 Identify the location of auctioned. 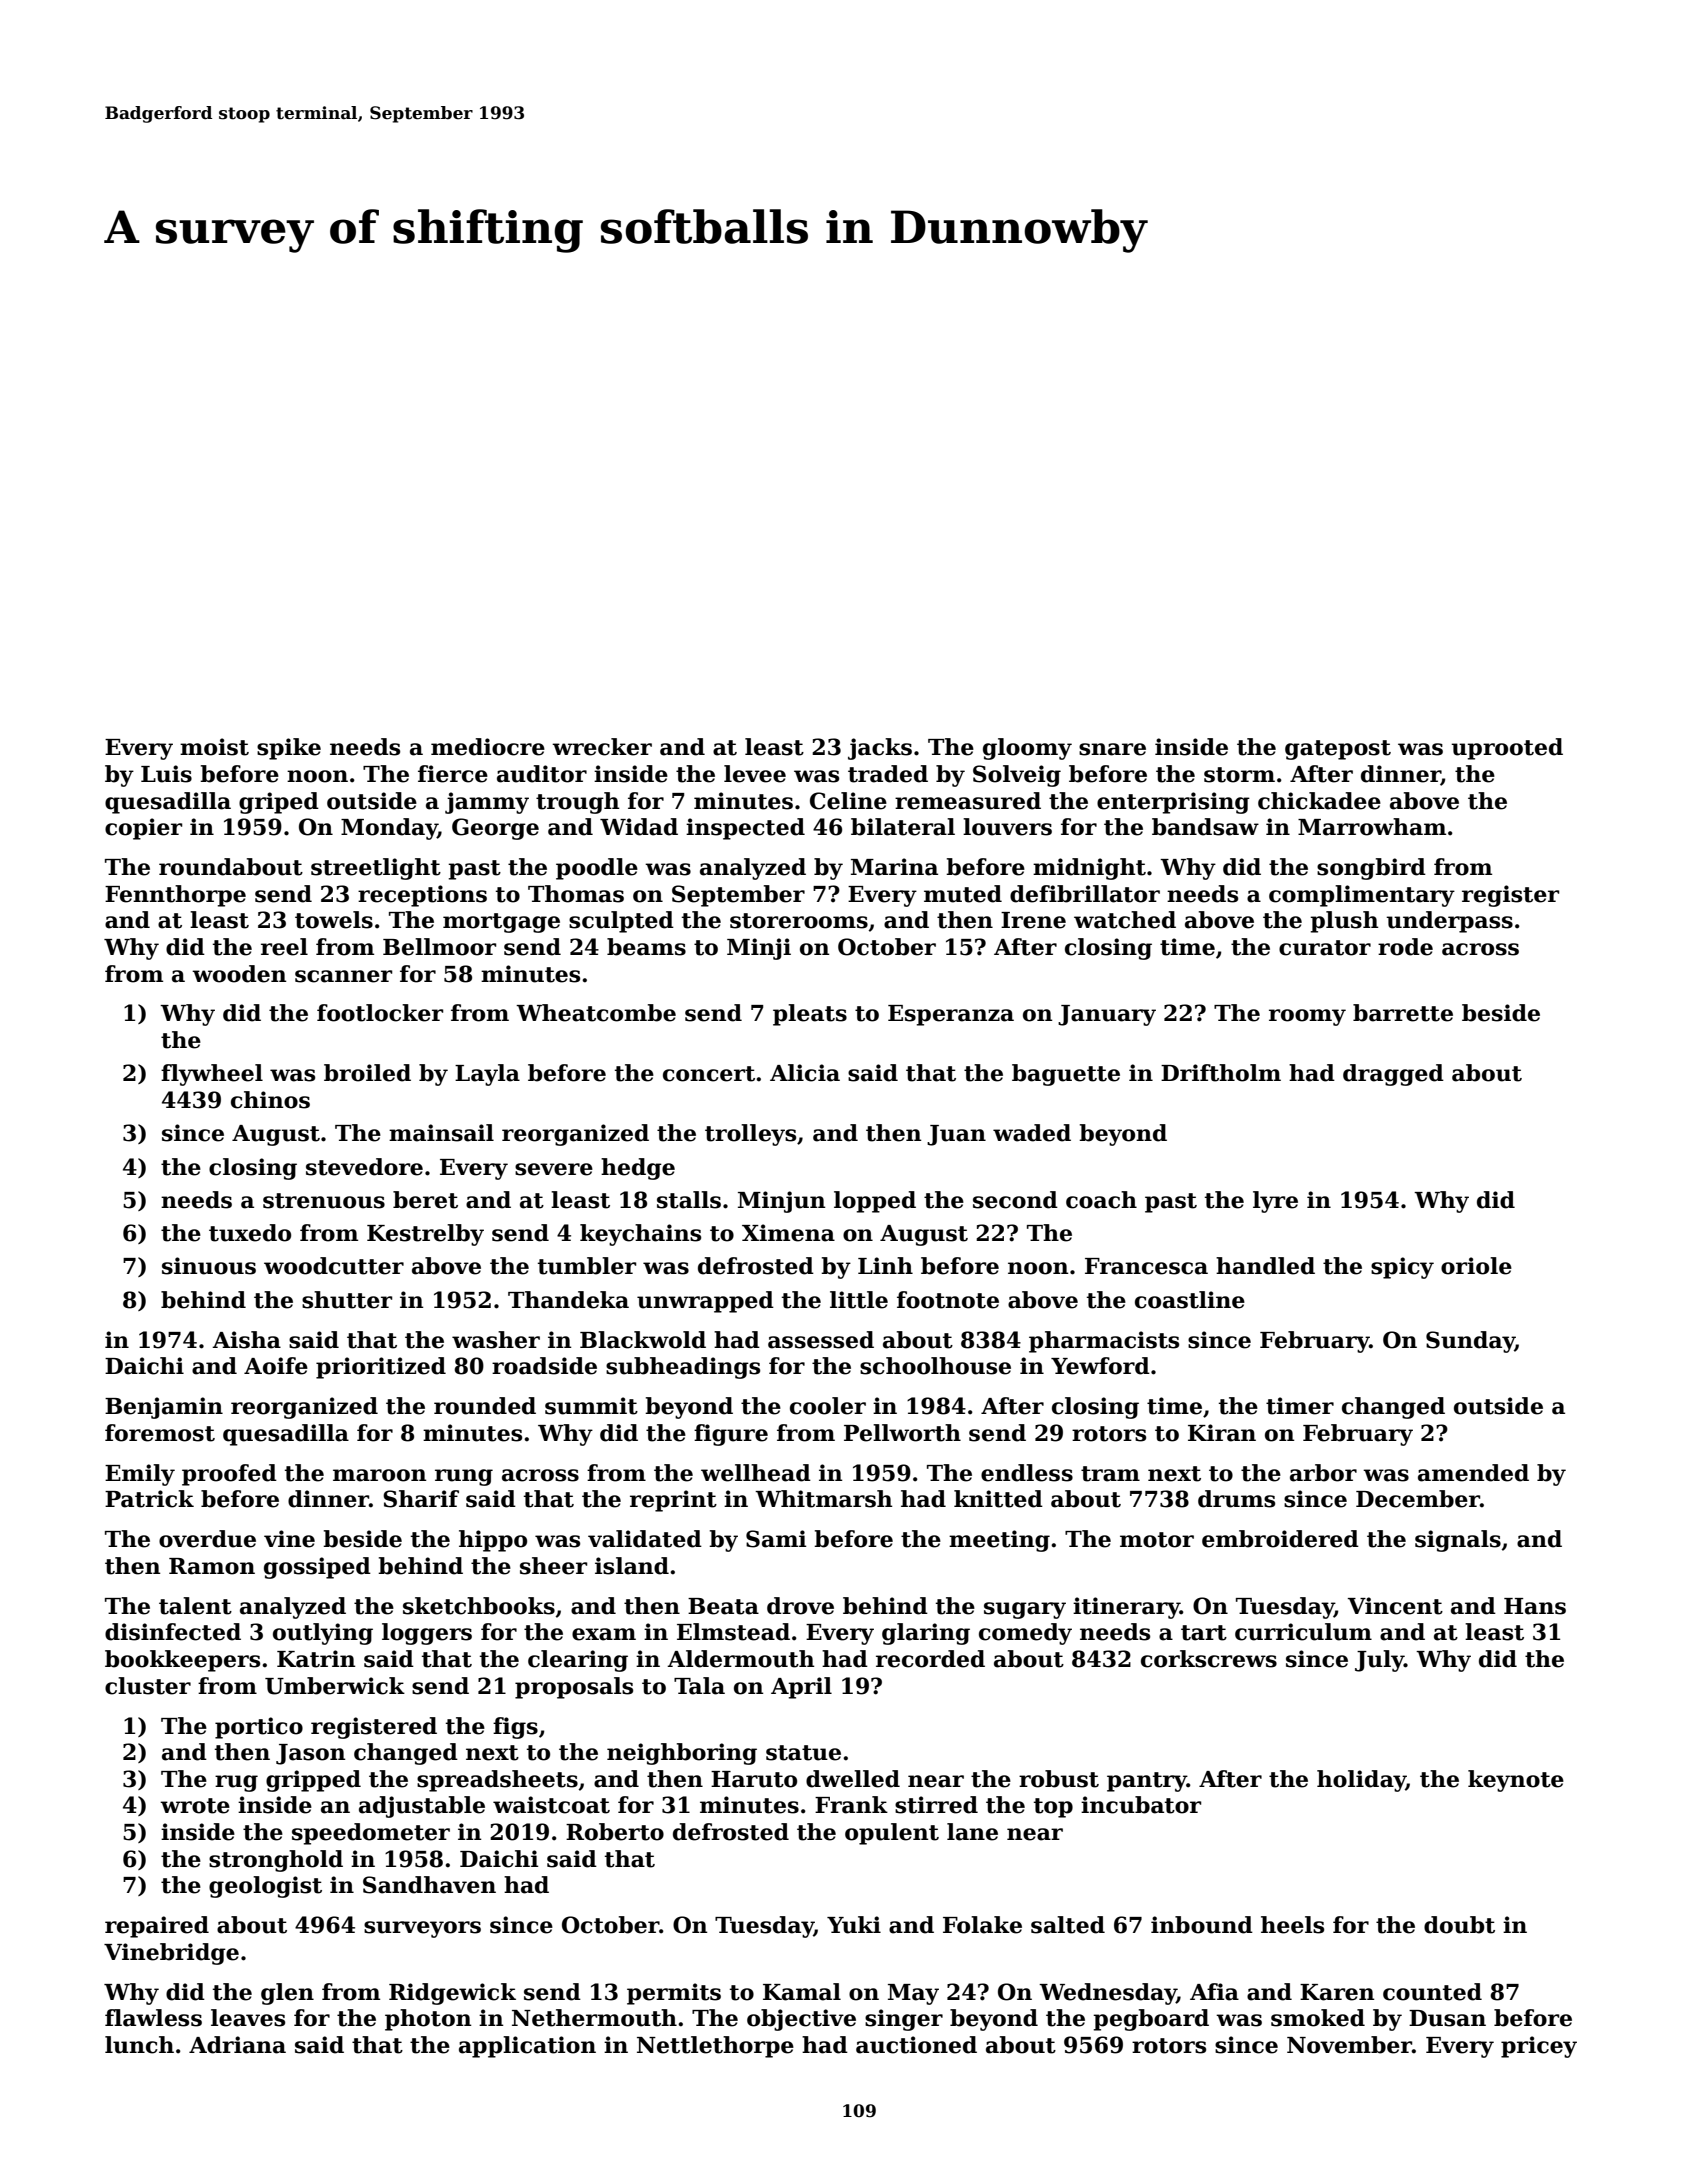
(916, 2045).
